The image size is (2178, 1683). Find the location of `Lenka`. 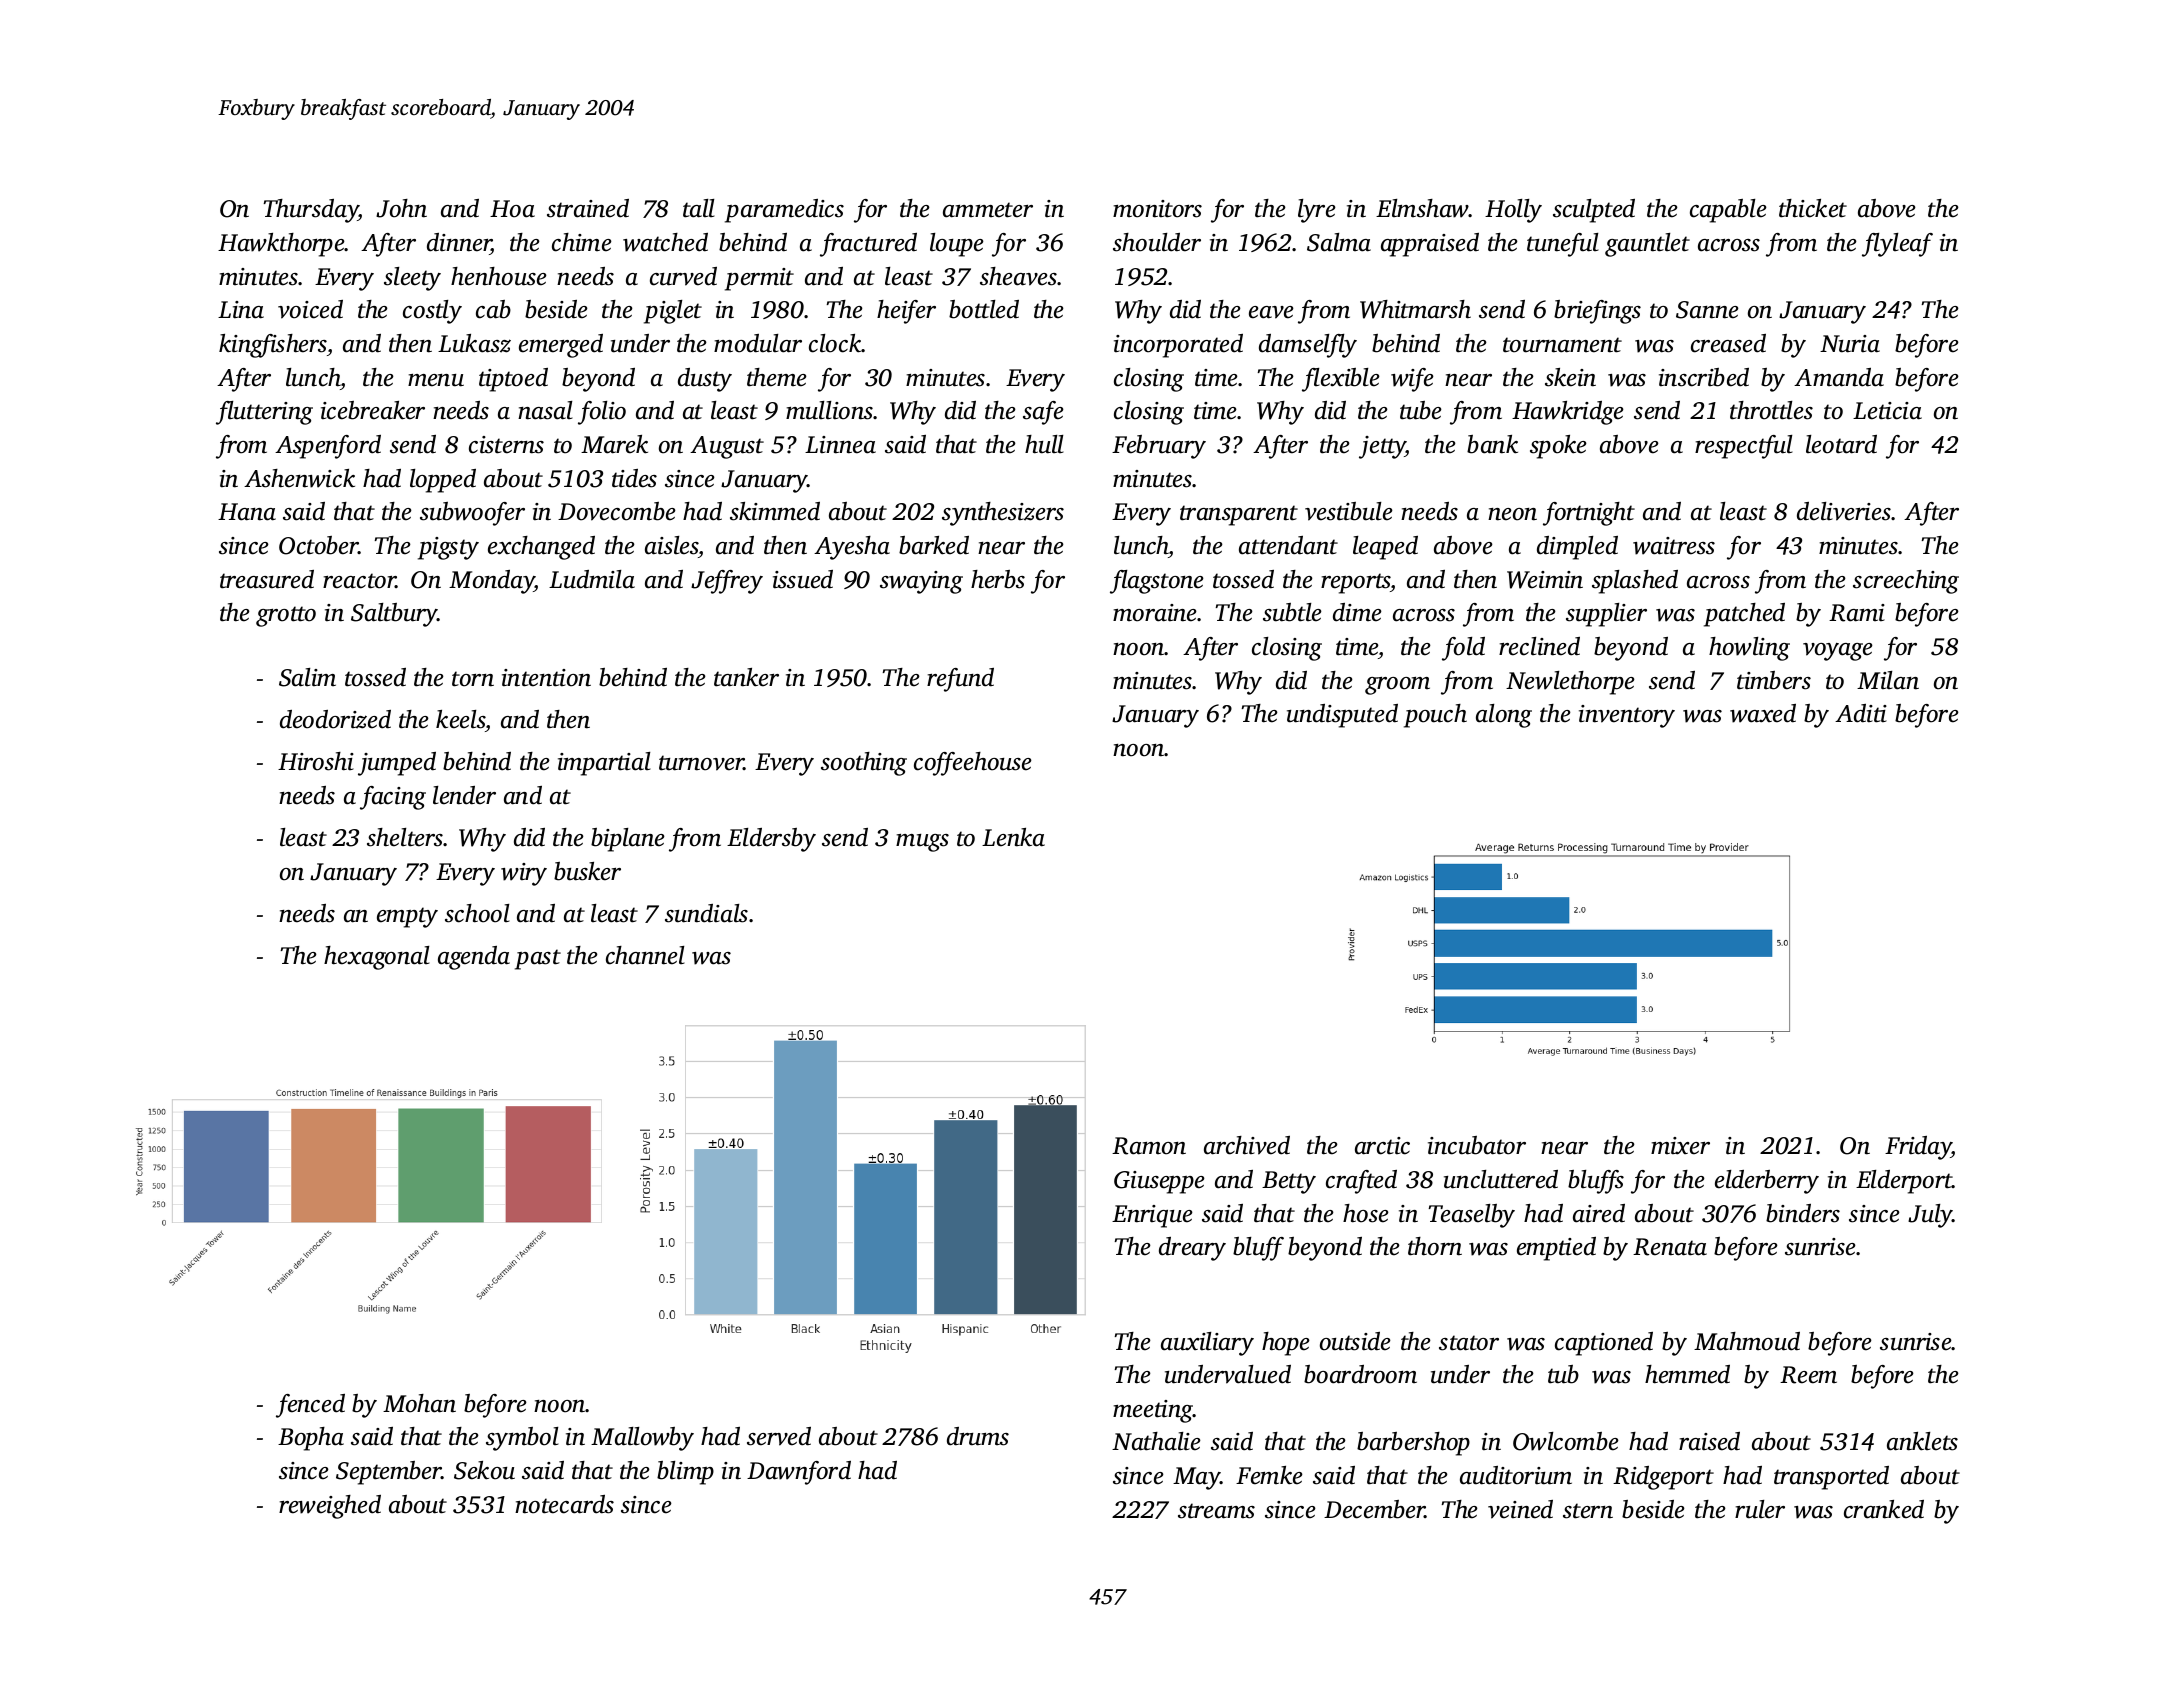

Lenka is located at coordinates (1013, 837).
